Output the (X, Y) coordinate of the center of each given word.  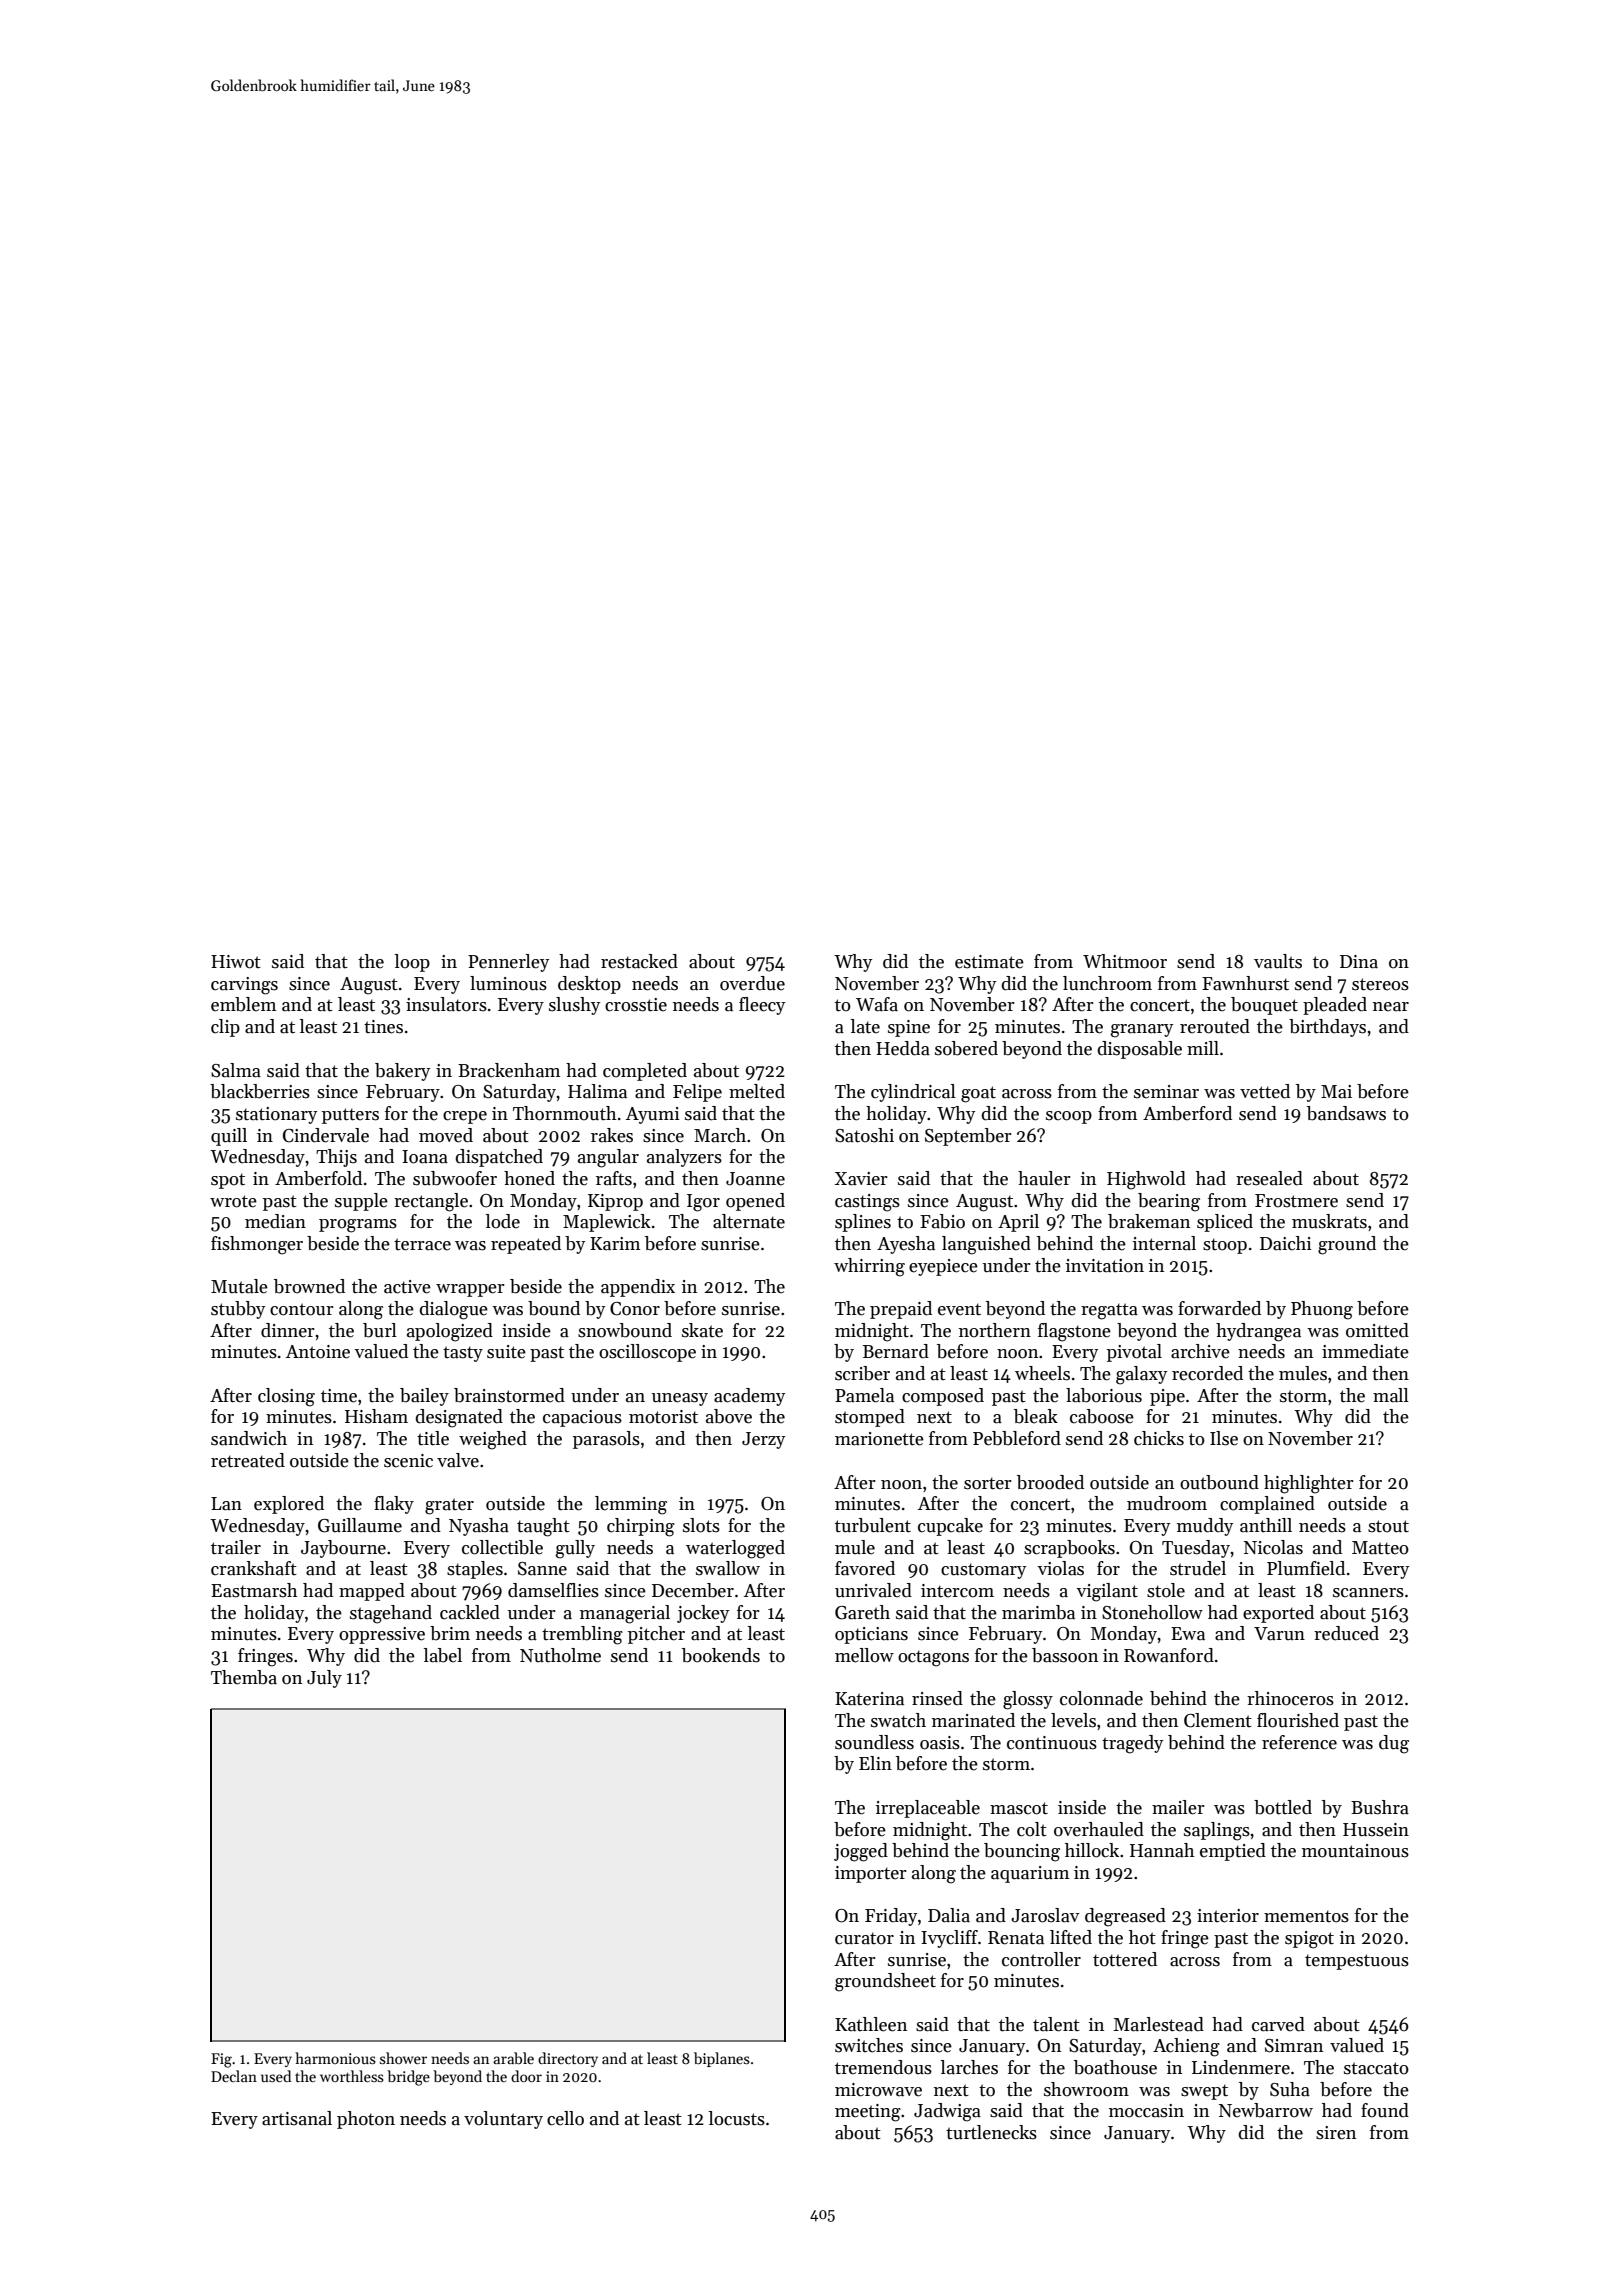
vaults (1278, 961)
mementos (1306, 1916)
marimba (1038, 1612)
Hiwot (236, 962)
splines (863, 1223)
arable (513, 2058)
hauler (1044, 1178)
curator (864, 1938)
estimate (989, 962)
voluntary (503, 2120)
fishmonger (257, 1245)
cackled (470, 1612)
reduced (1346, 1633)
